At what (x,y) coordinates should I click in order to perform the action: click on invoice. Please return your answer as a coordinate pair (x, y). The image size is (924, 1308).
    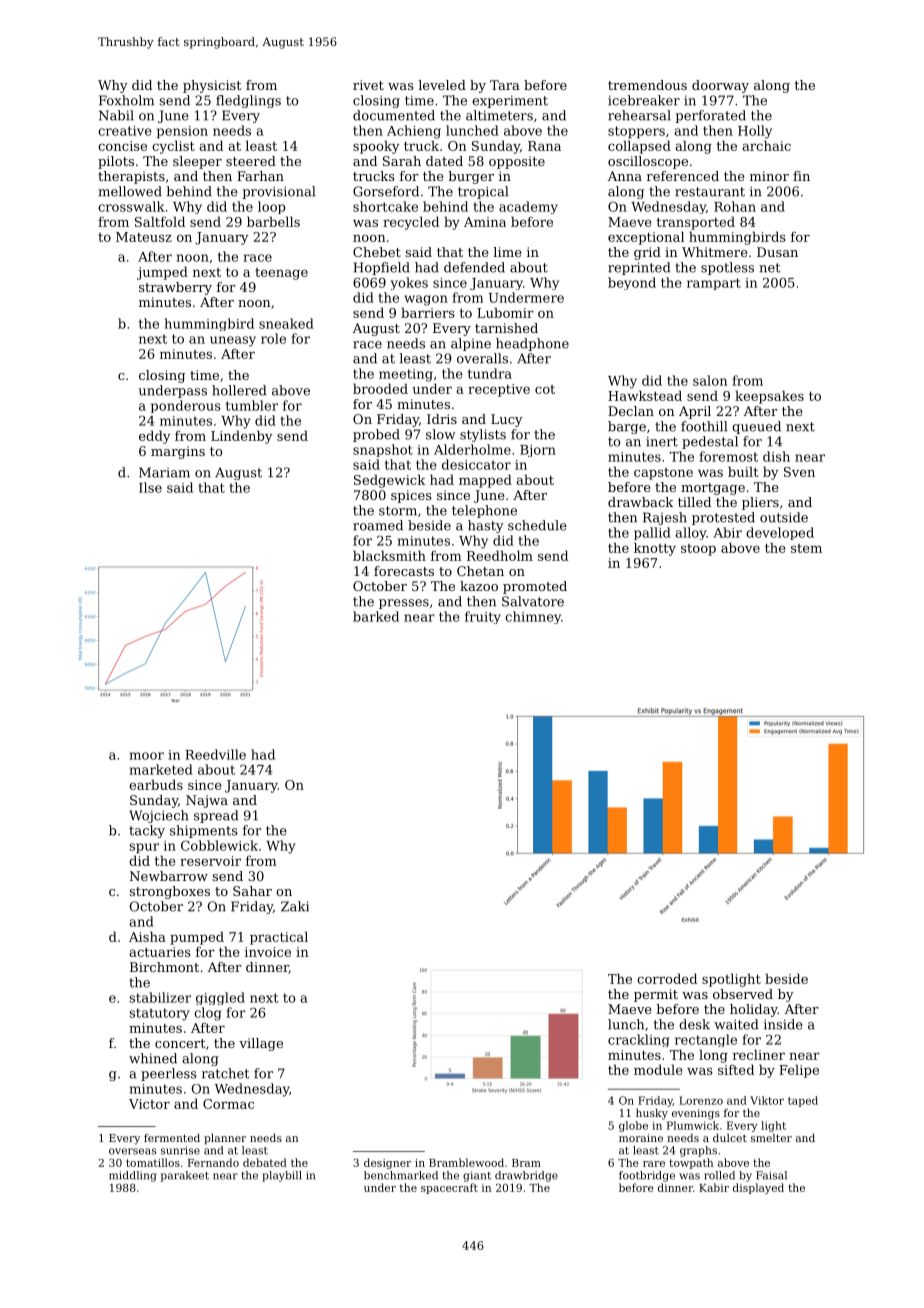
    Looking at the image, I should click on (268, 952).
